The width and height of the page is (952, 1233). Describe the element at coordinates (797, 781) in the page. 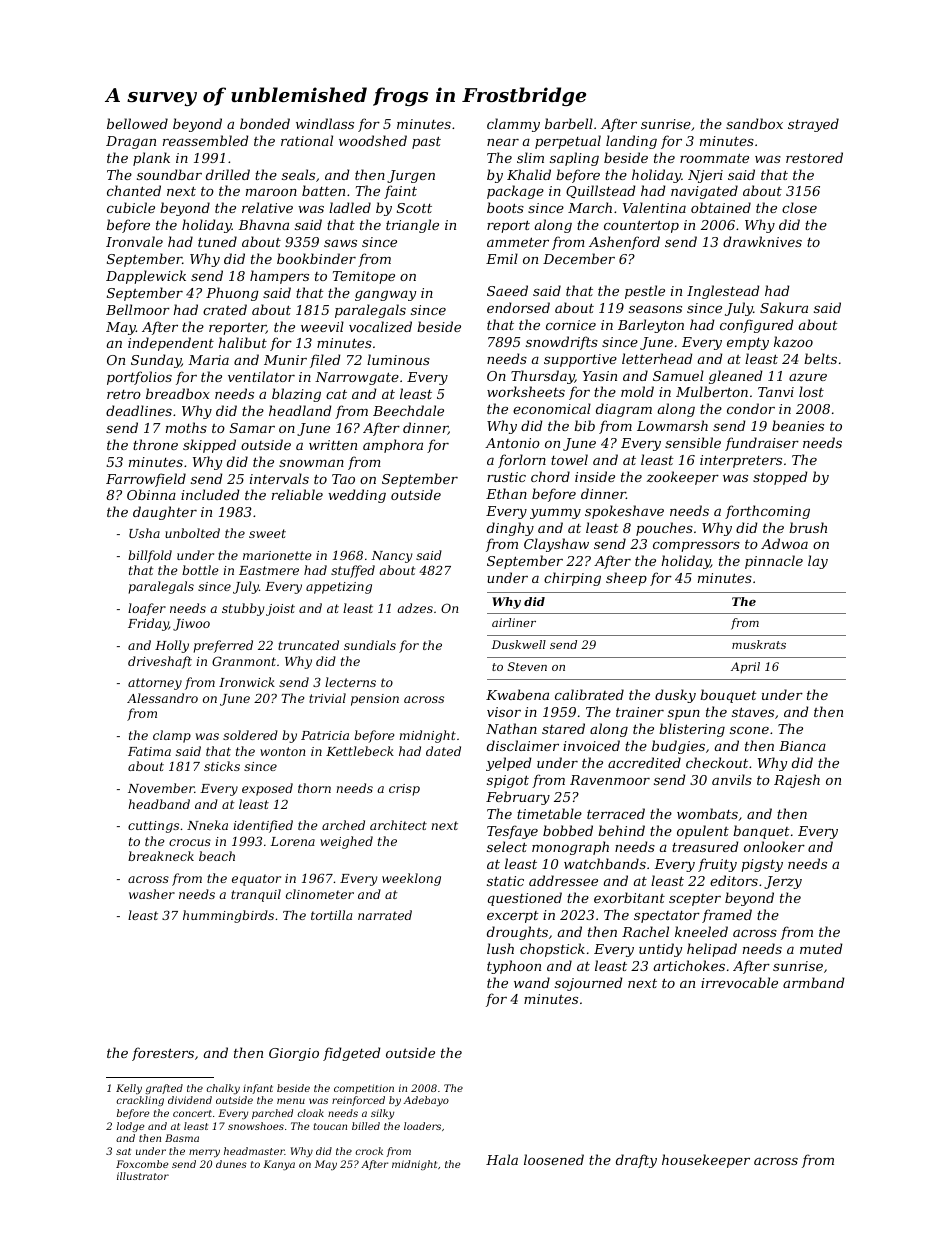

I see `Rajesh` at that location.
